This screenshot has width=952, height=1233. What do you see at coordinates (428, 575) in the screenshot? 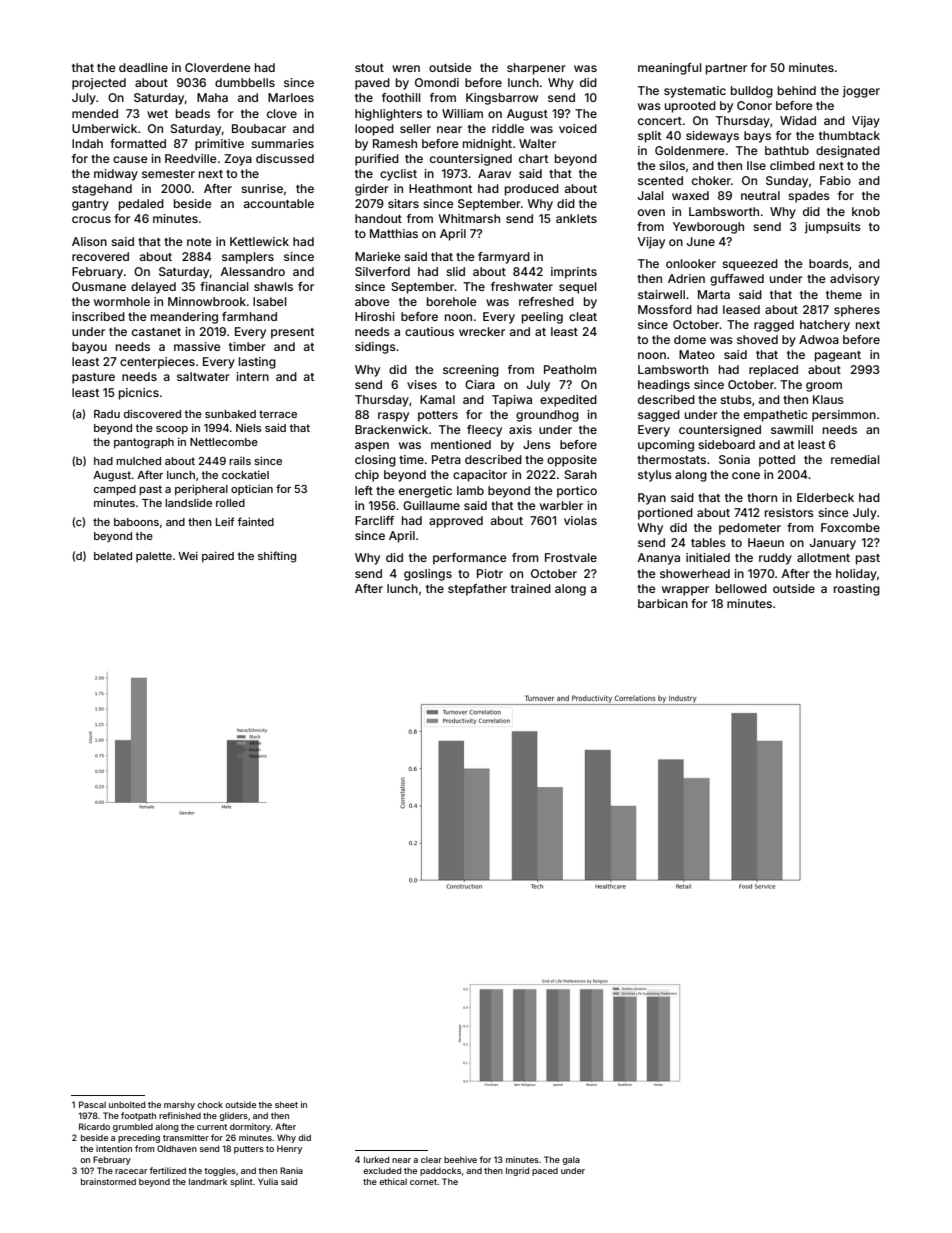
I see `goslings` at bounding box center [428, 575].
